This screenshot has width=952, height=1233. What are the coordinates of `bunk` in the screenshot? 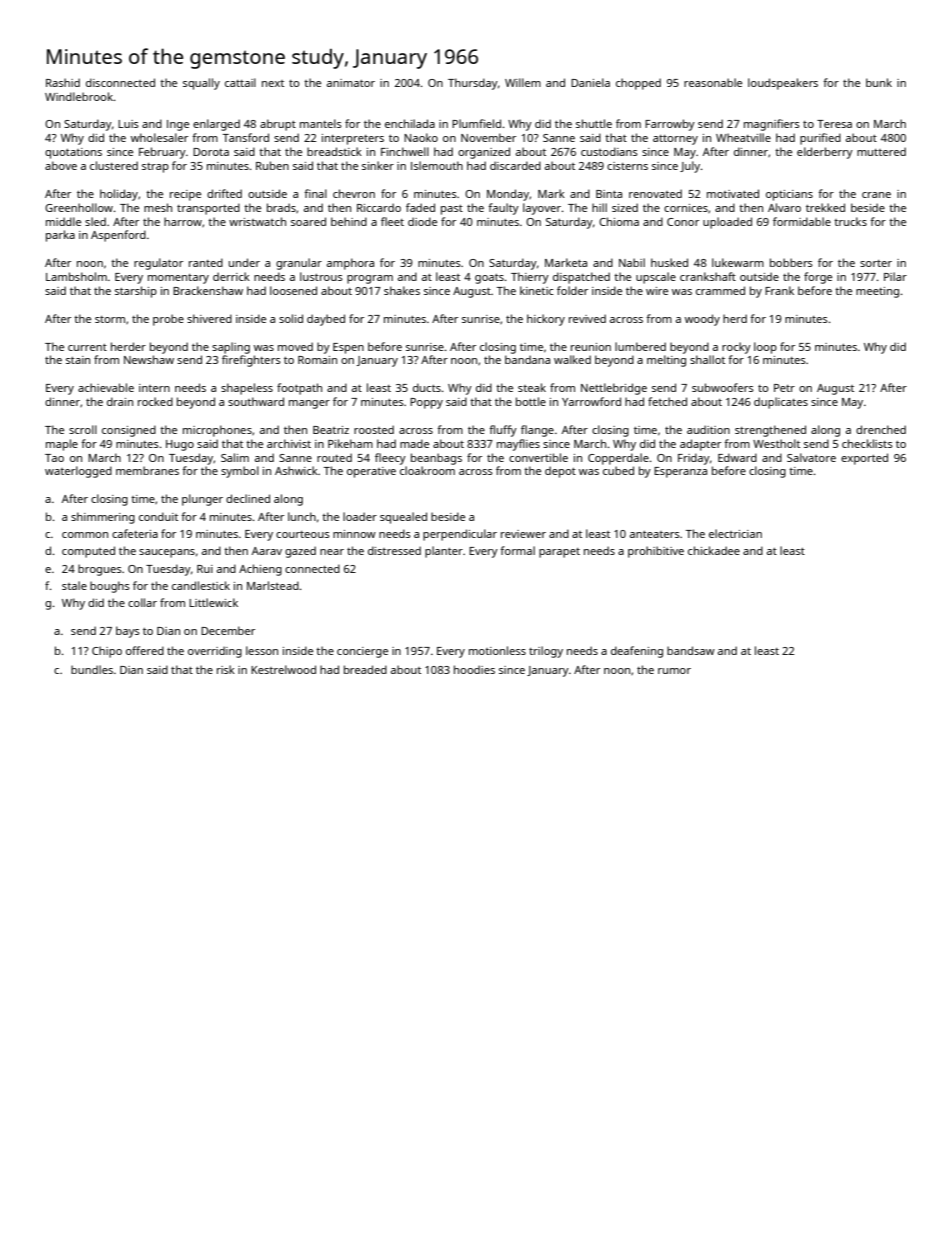 It's located at (879, 82).
